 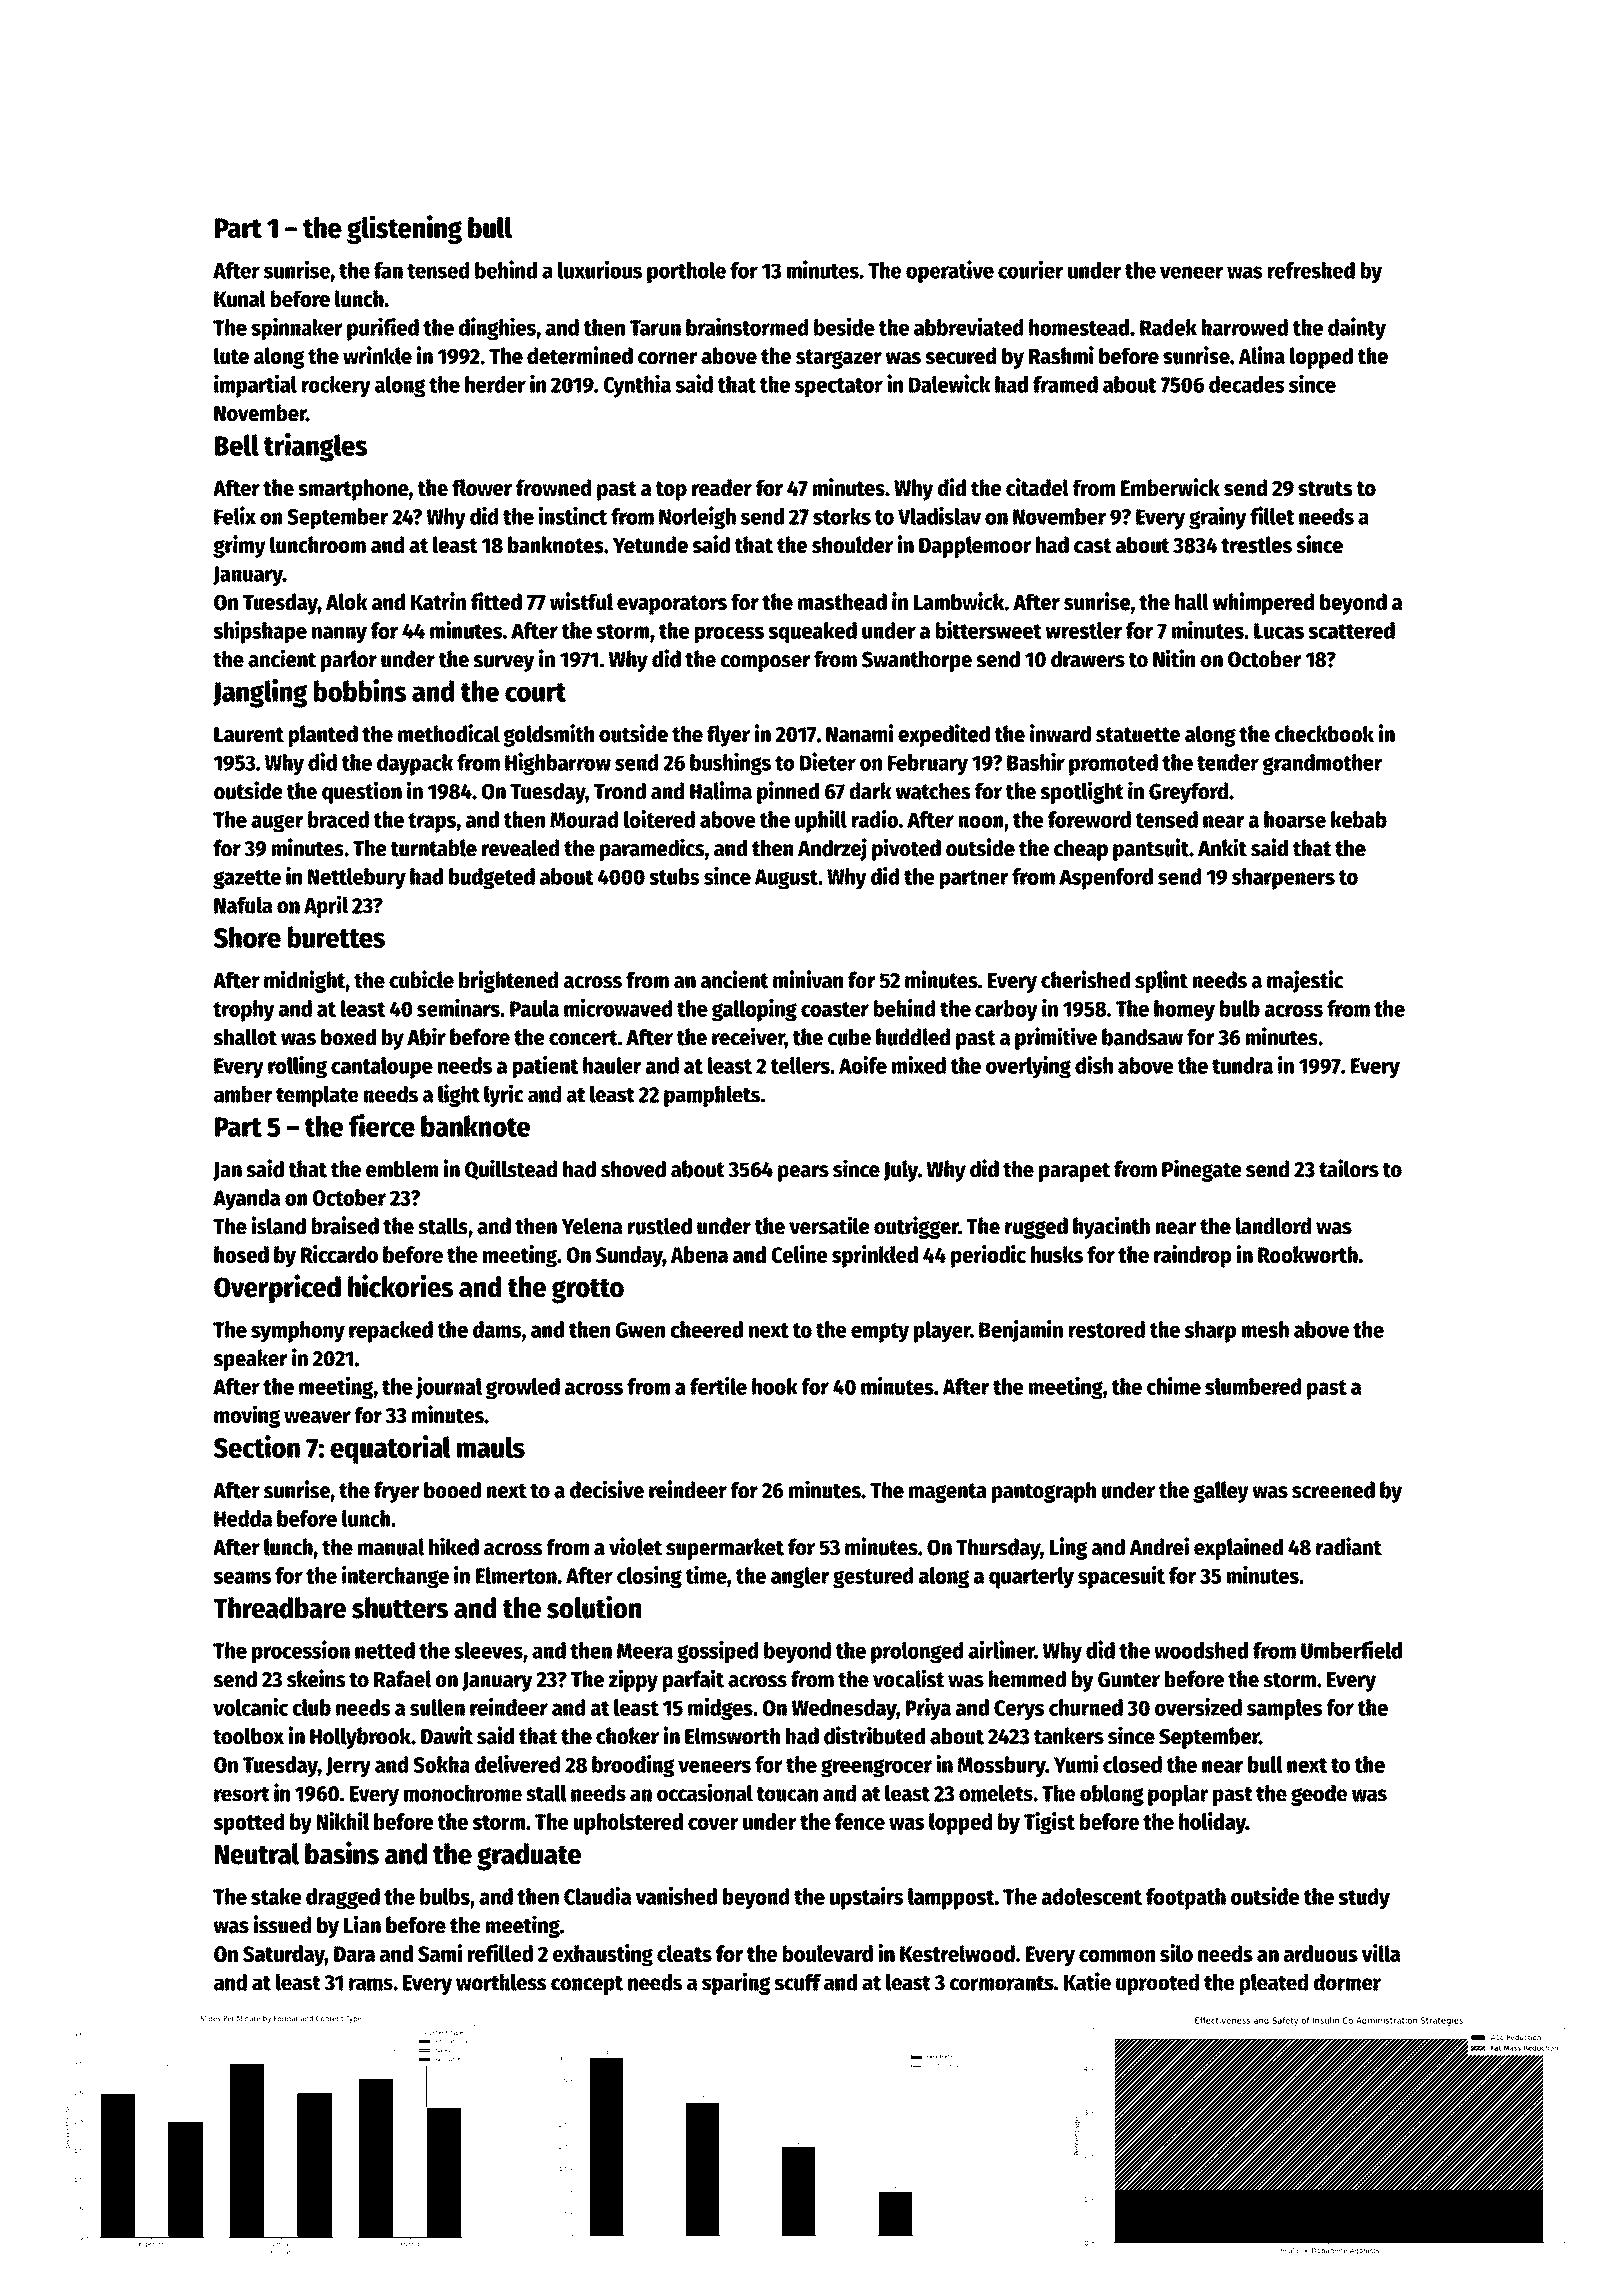 I want to click on refreshed, so click(x=1311, y=270).
